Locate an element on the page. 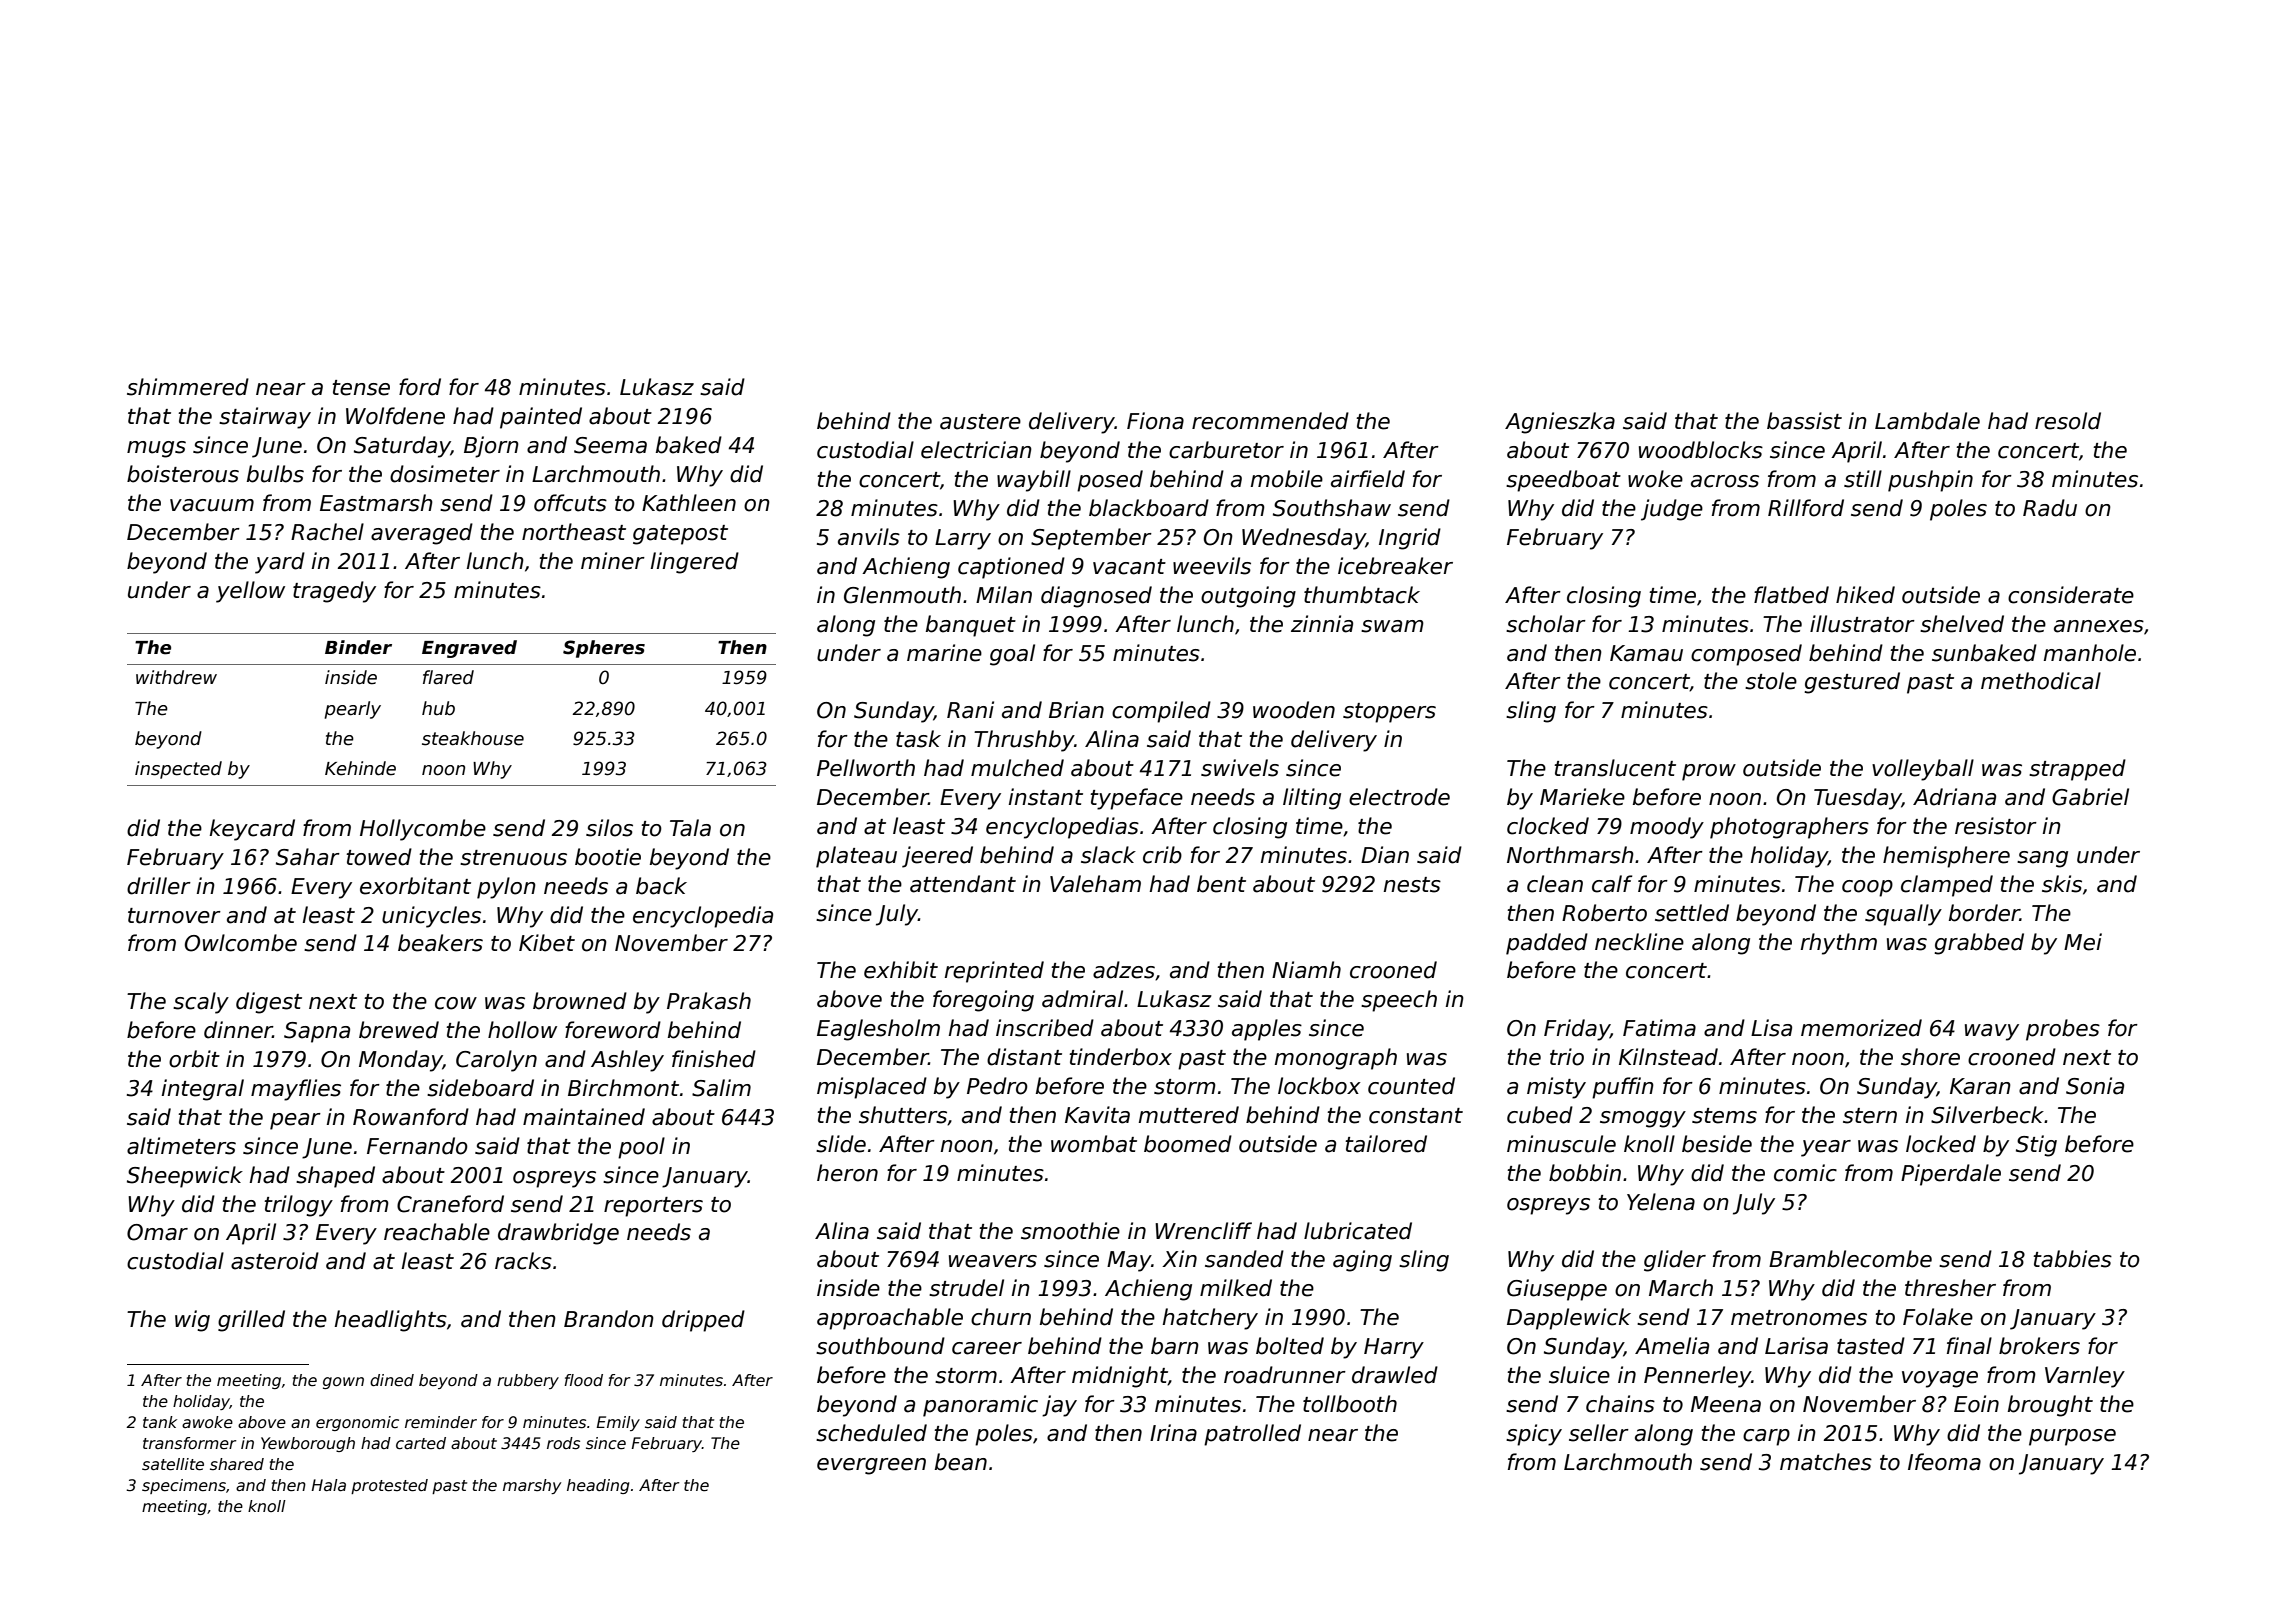 Image resolution: width=2282 pixels, height=1614 pixels. reporters is located at coordinates (653, 1207).
